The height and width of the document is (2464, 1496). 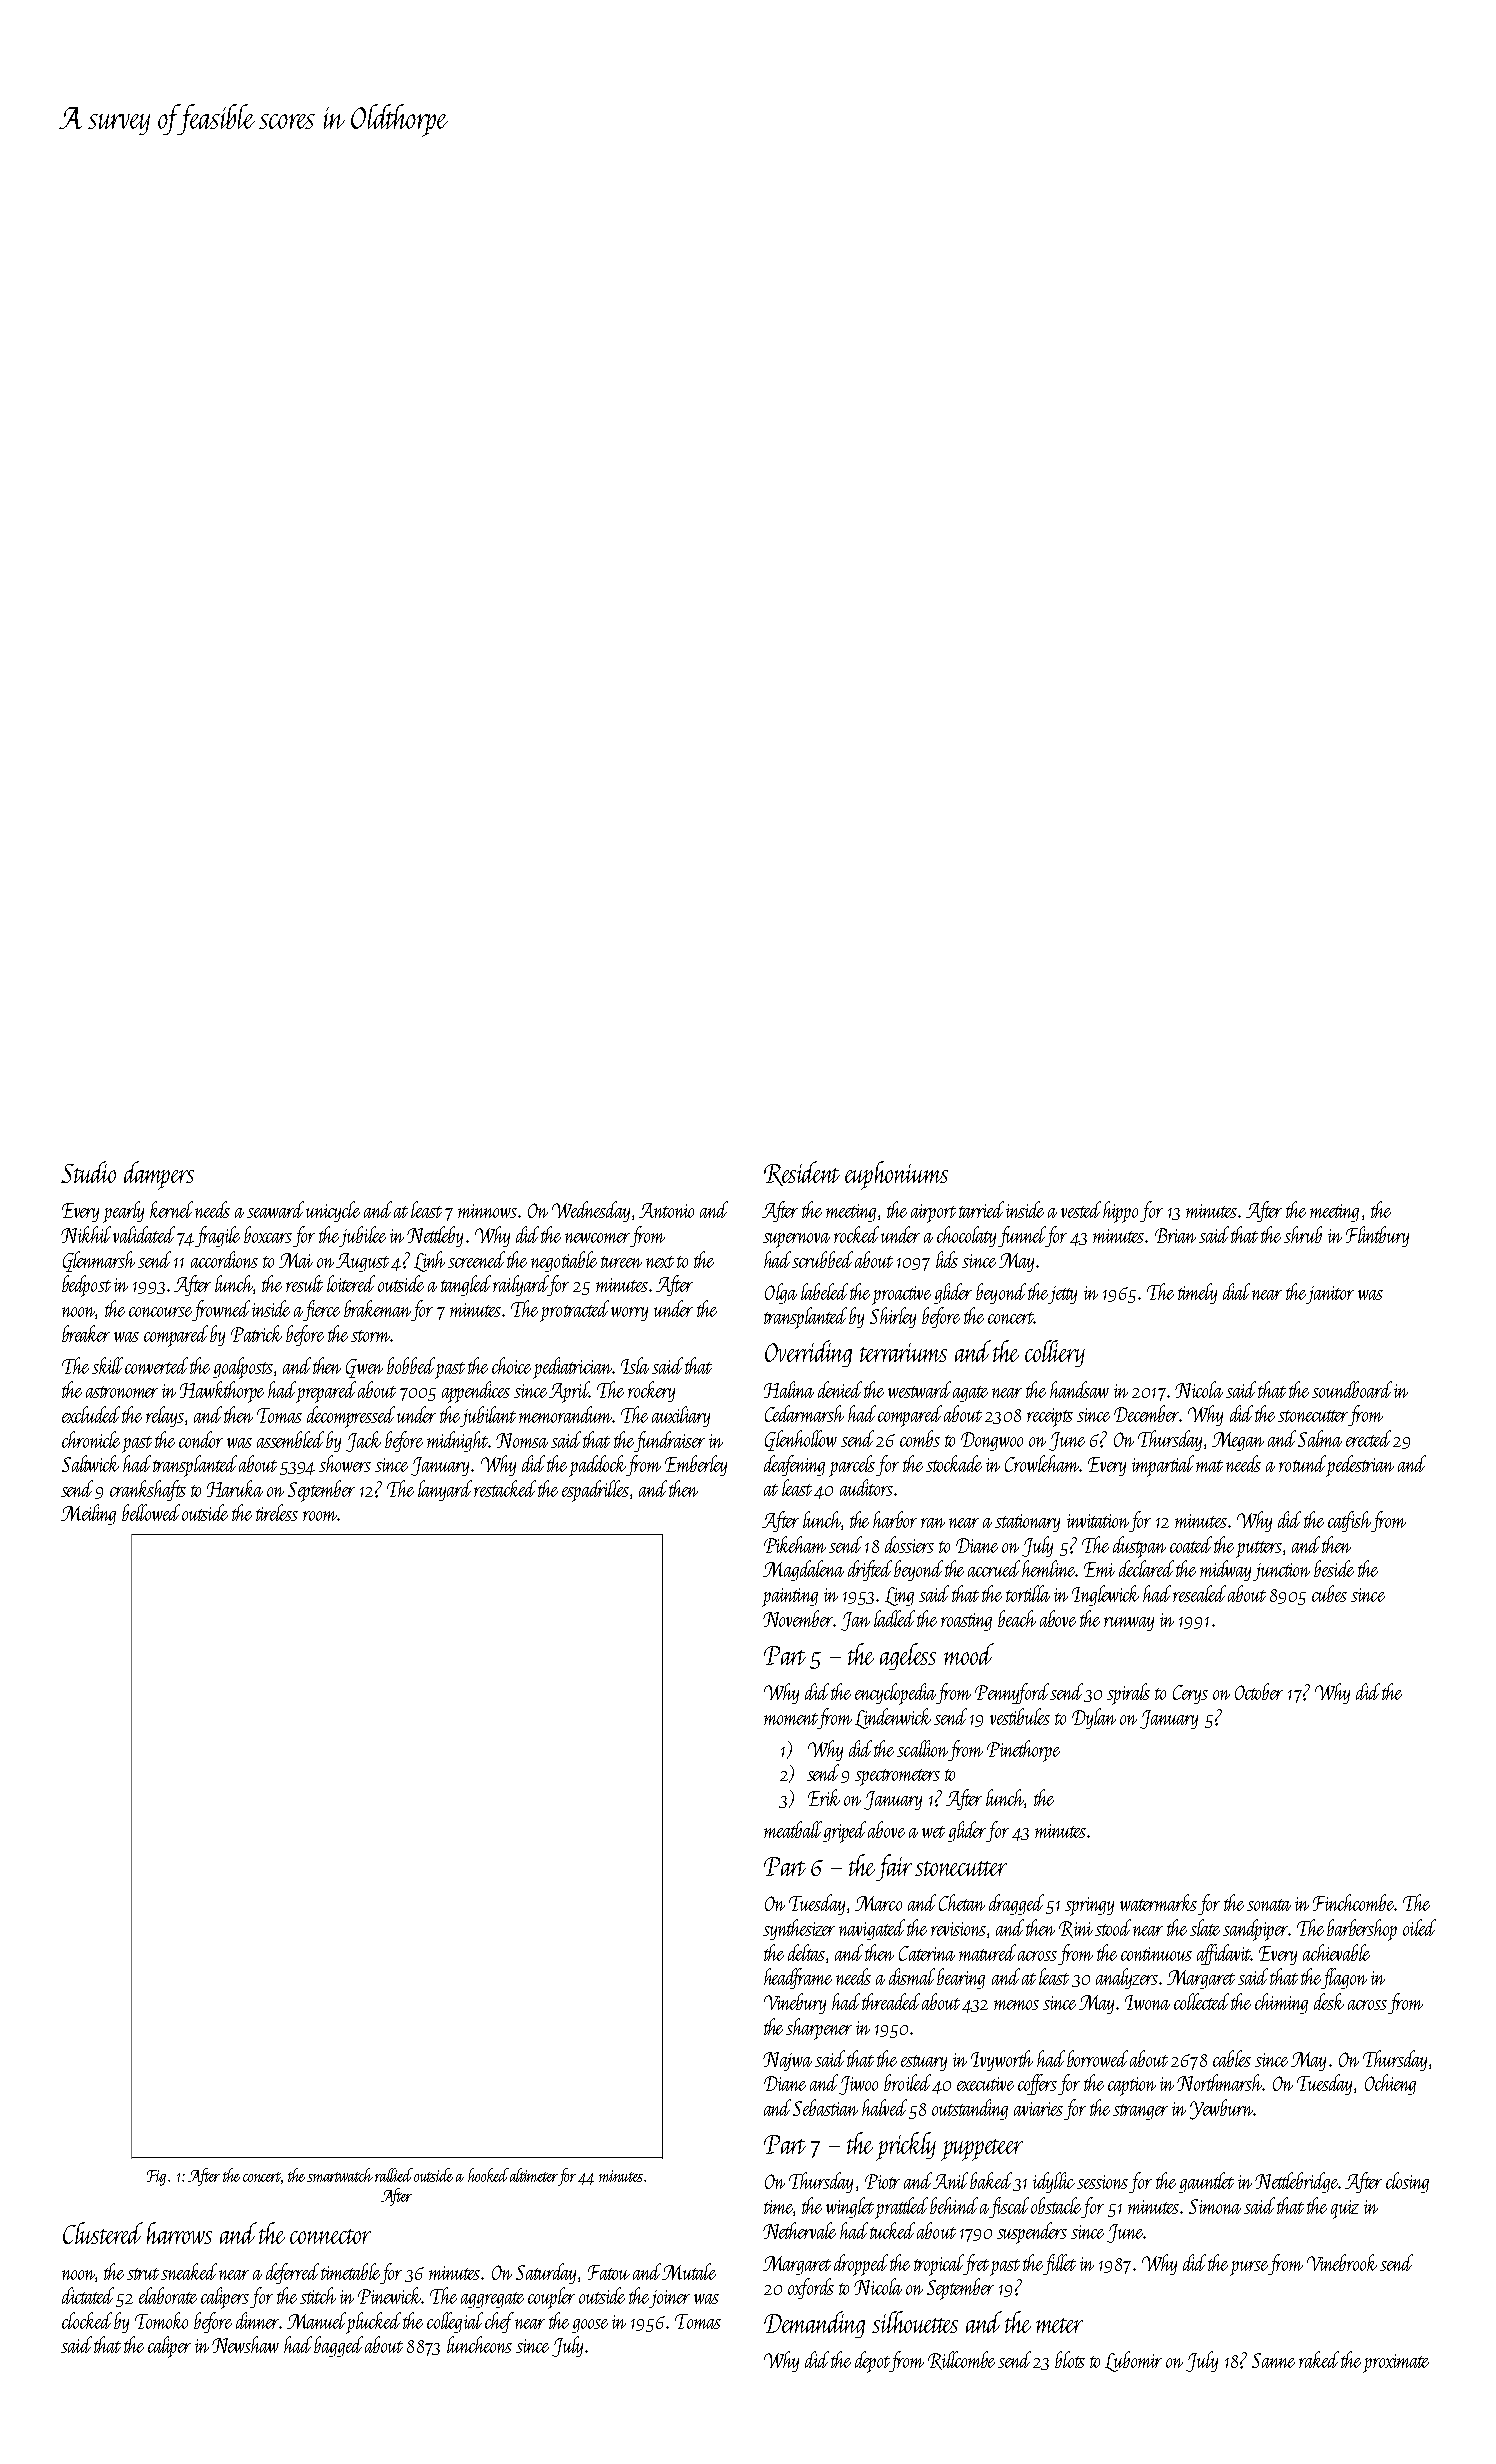 I want to click on moment, so click(x=790, y=1719).
